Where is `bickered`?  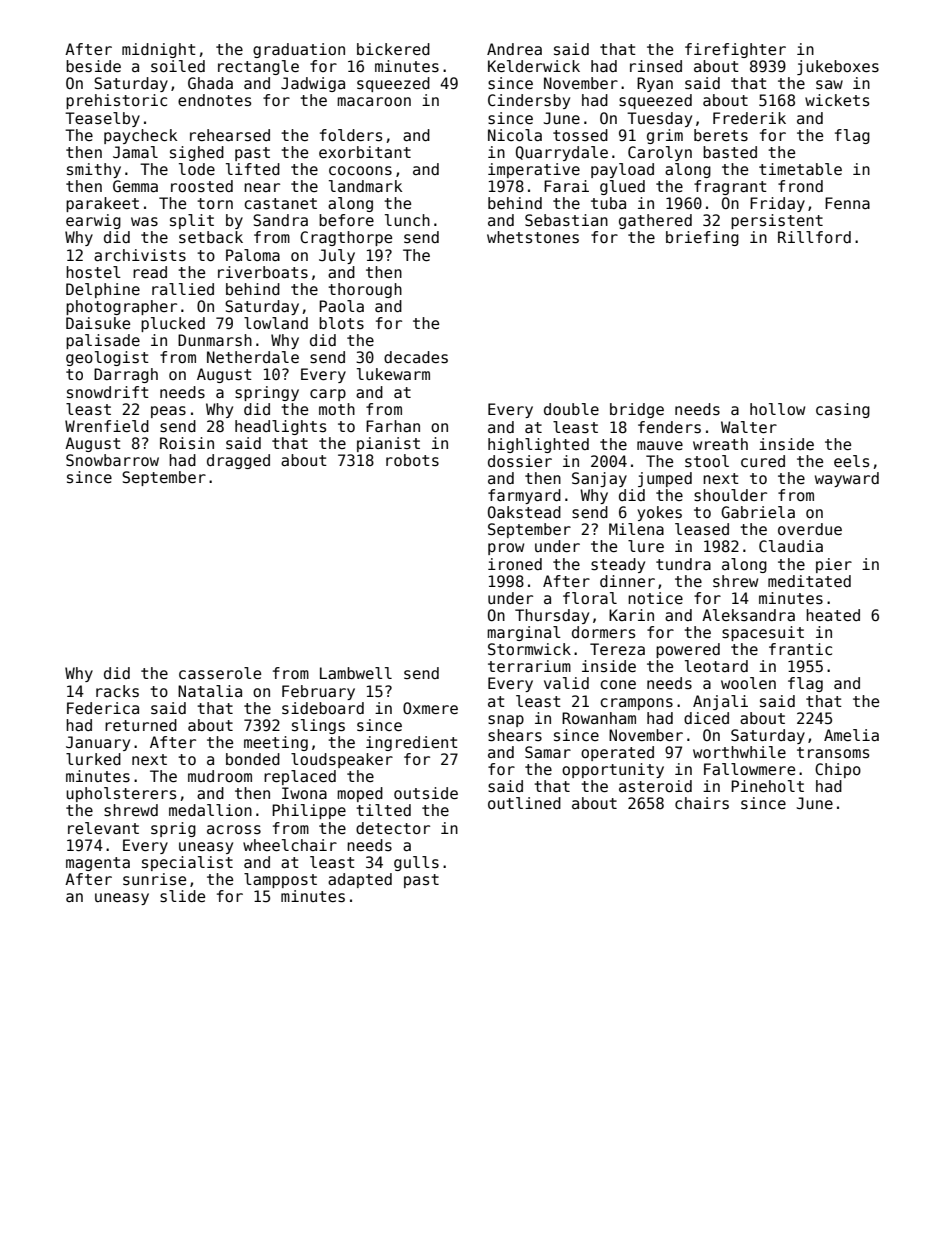
bickered is located at coordinates (393, 49).
